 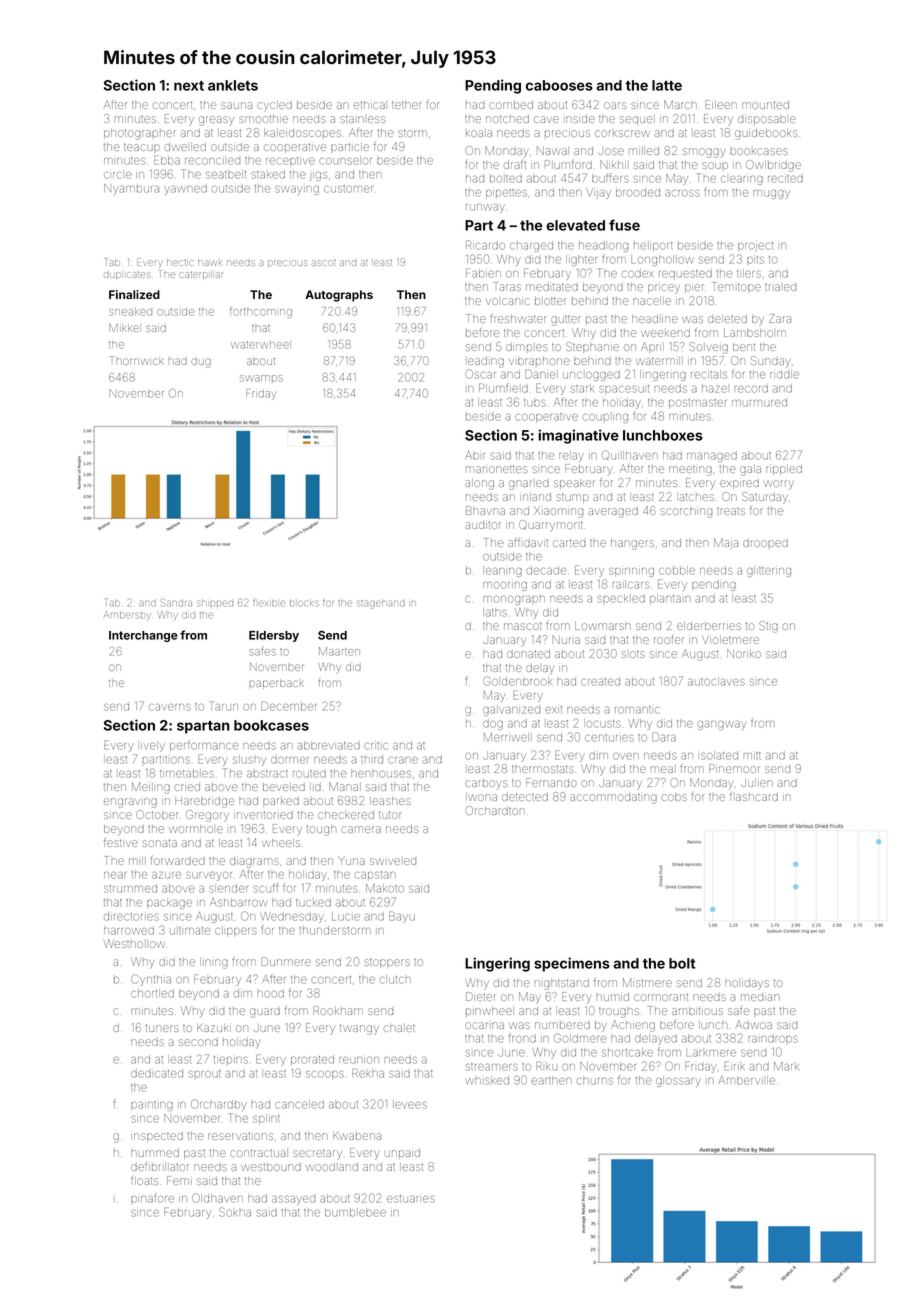 What do you see at coordinates (768, 627) in the page?
I see `Stig` at bounding box center [768, 627].
